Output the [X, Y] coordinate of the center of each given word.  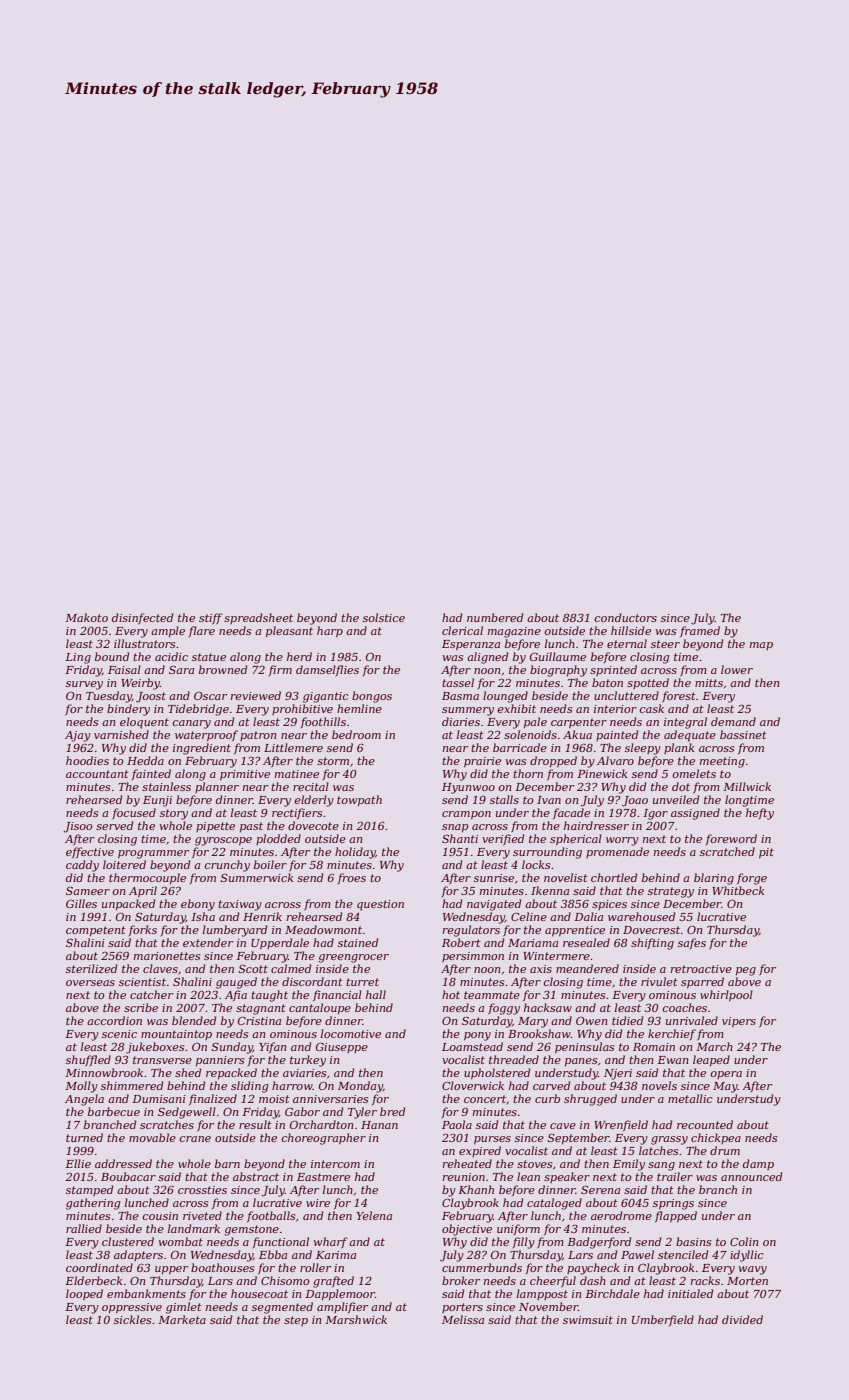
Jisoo [78, 827]
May [725, 1087]
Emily [629, 1165]
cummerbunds [482, 1267]
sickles [132, 1319]
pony [477, 1036]
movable [152, 1137]
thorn [528, 773]
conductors [625, 617]
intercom [335, 1164]
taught [269, 996]
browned [223, 669]
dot [681, 786]
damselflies [327, 670]
